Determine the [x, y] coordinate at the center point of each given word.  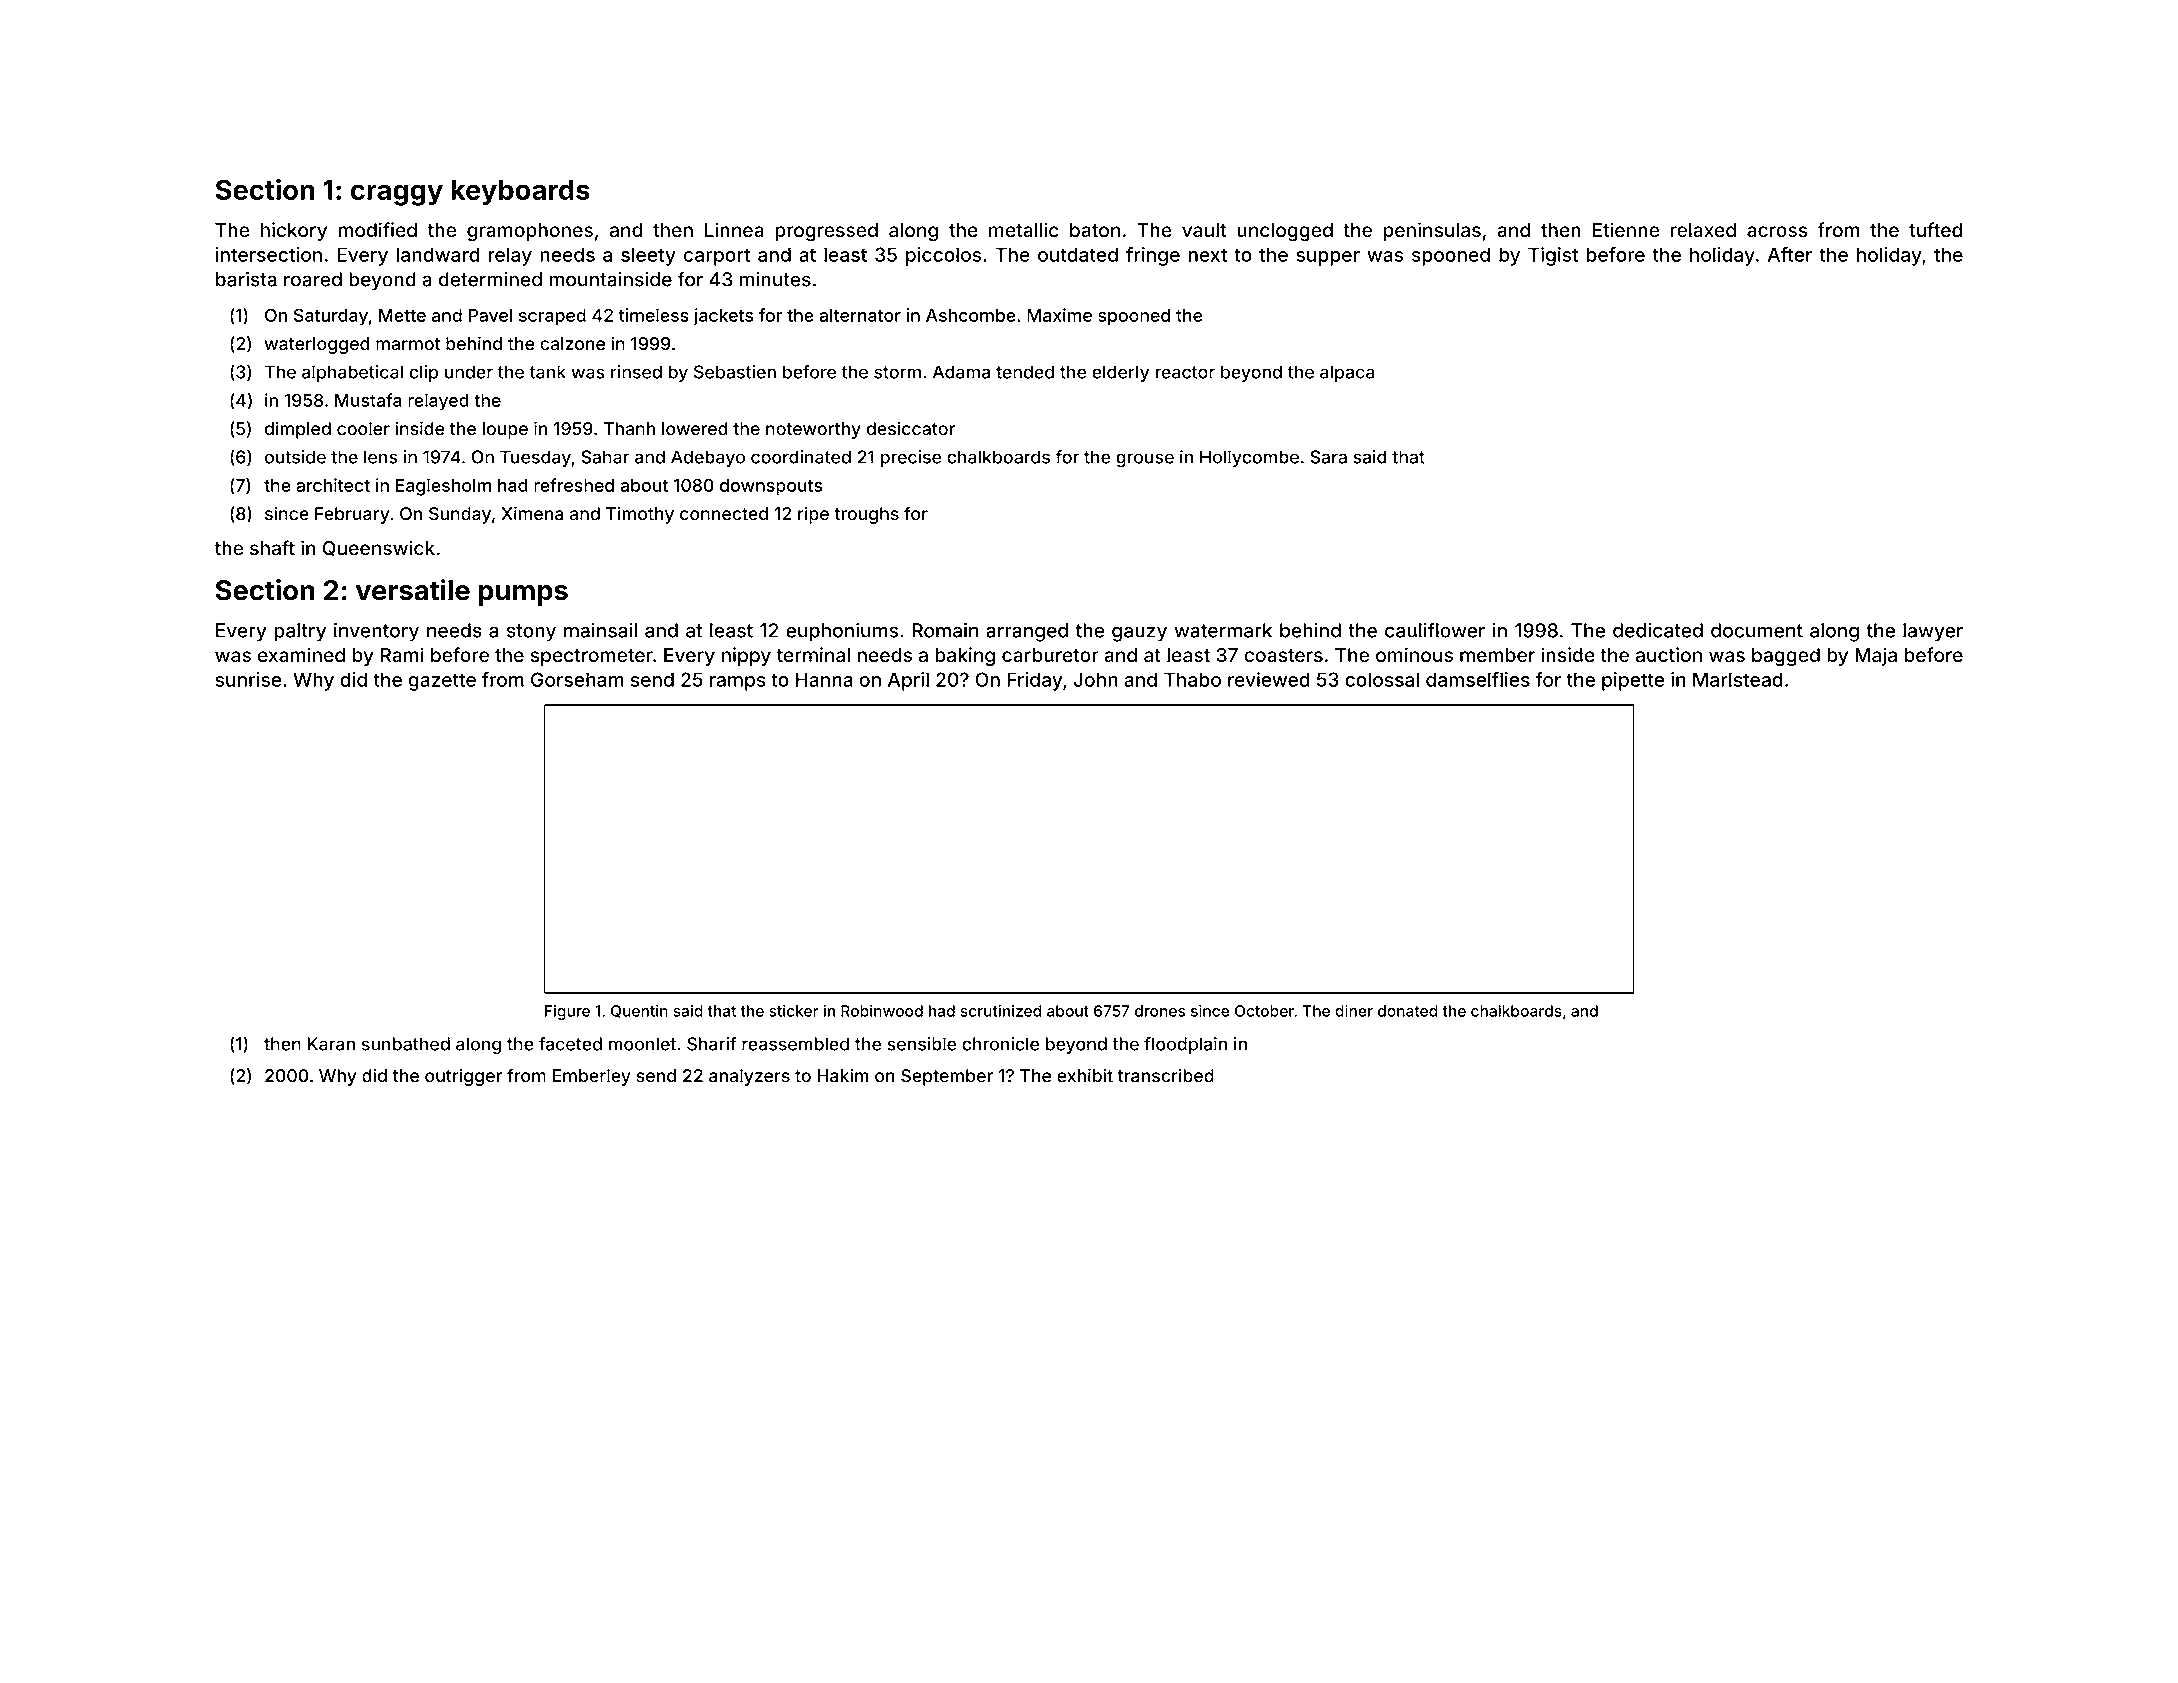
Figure [567, 1012]
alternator [860, 315]
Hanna [824, 679]
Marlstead [1738, 679]
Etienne [1626, 229]
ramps [738, 683]
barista [246, 279]
